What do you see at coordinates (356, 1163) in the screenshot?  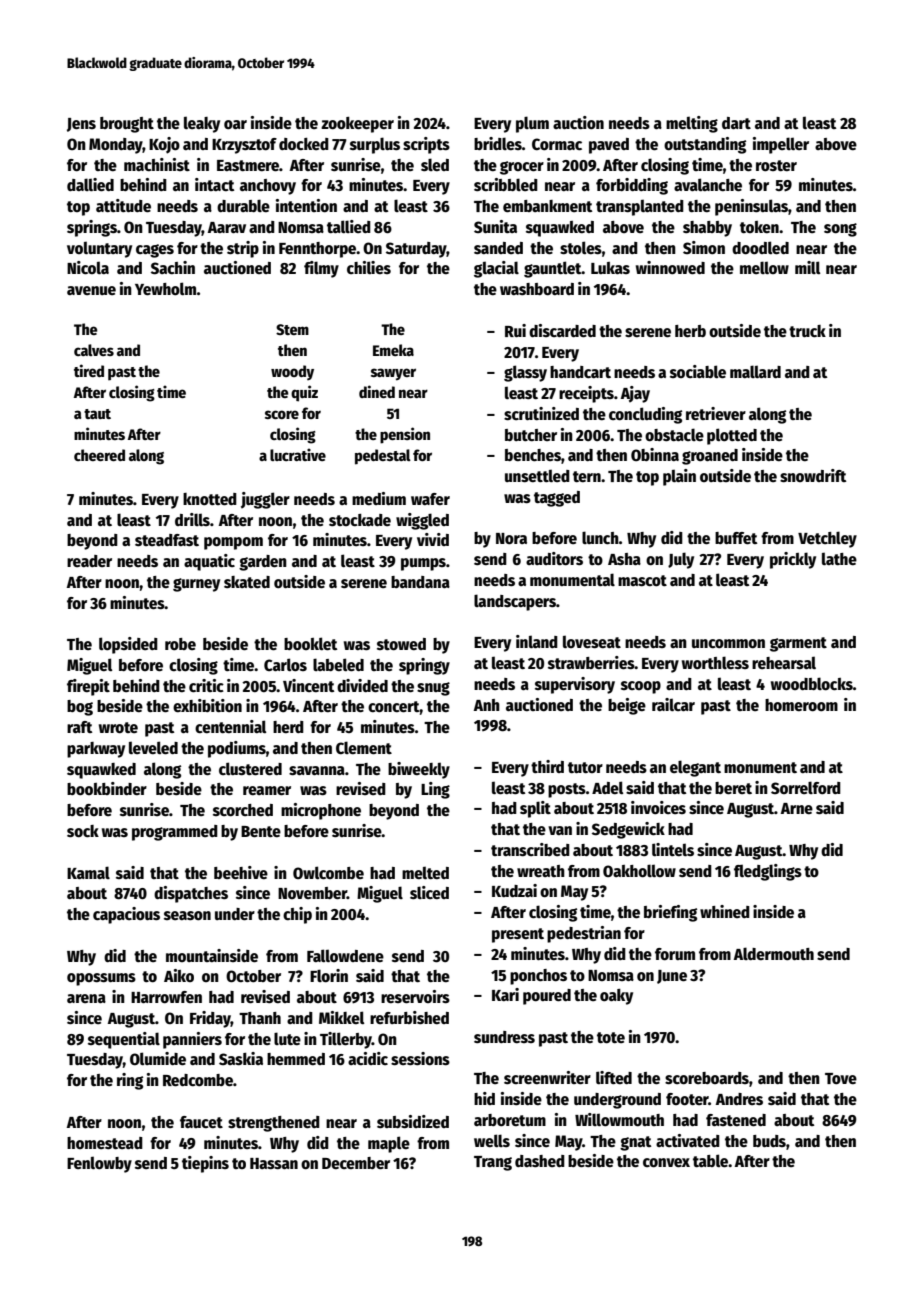 I see `December` at bounding box center [356, 1163].
